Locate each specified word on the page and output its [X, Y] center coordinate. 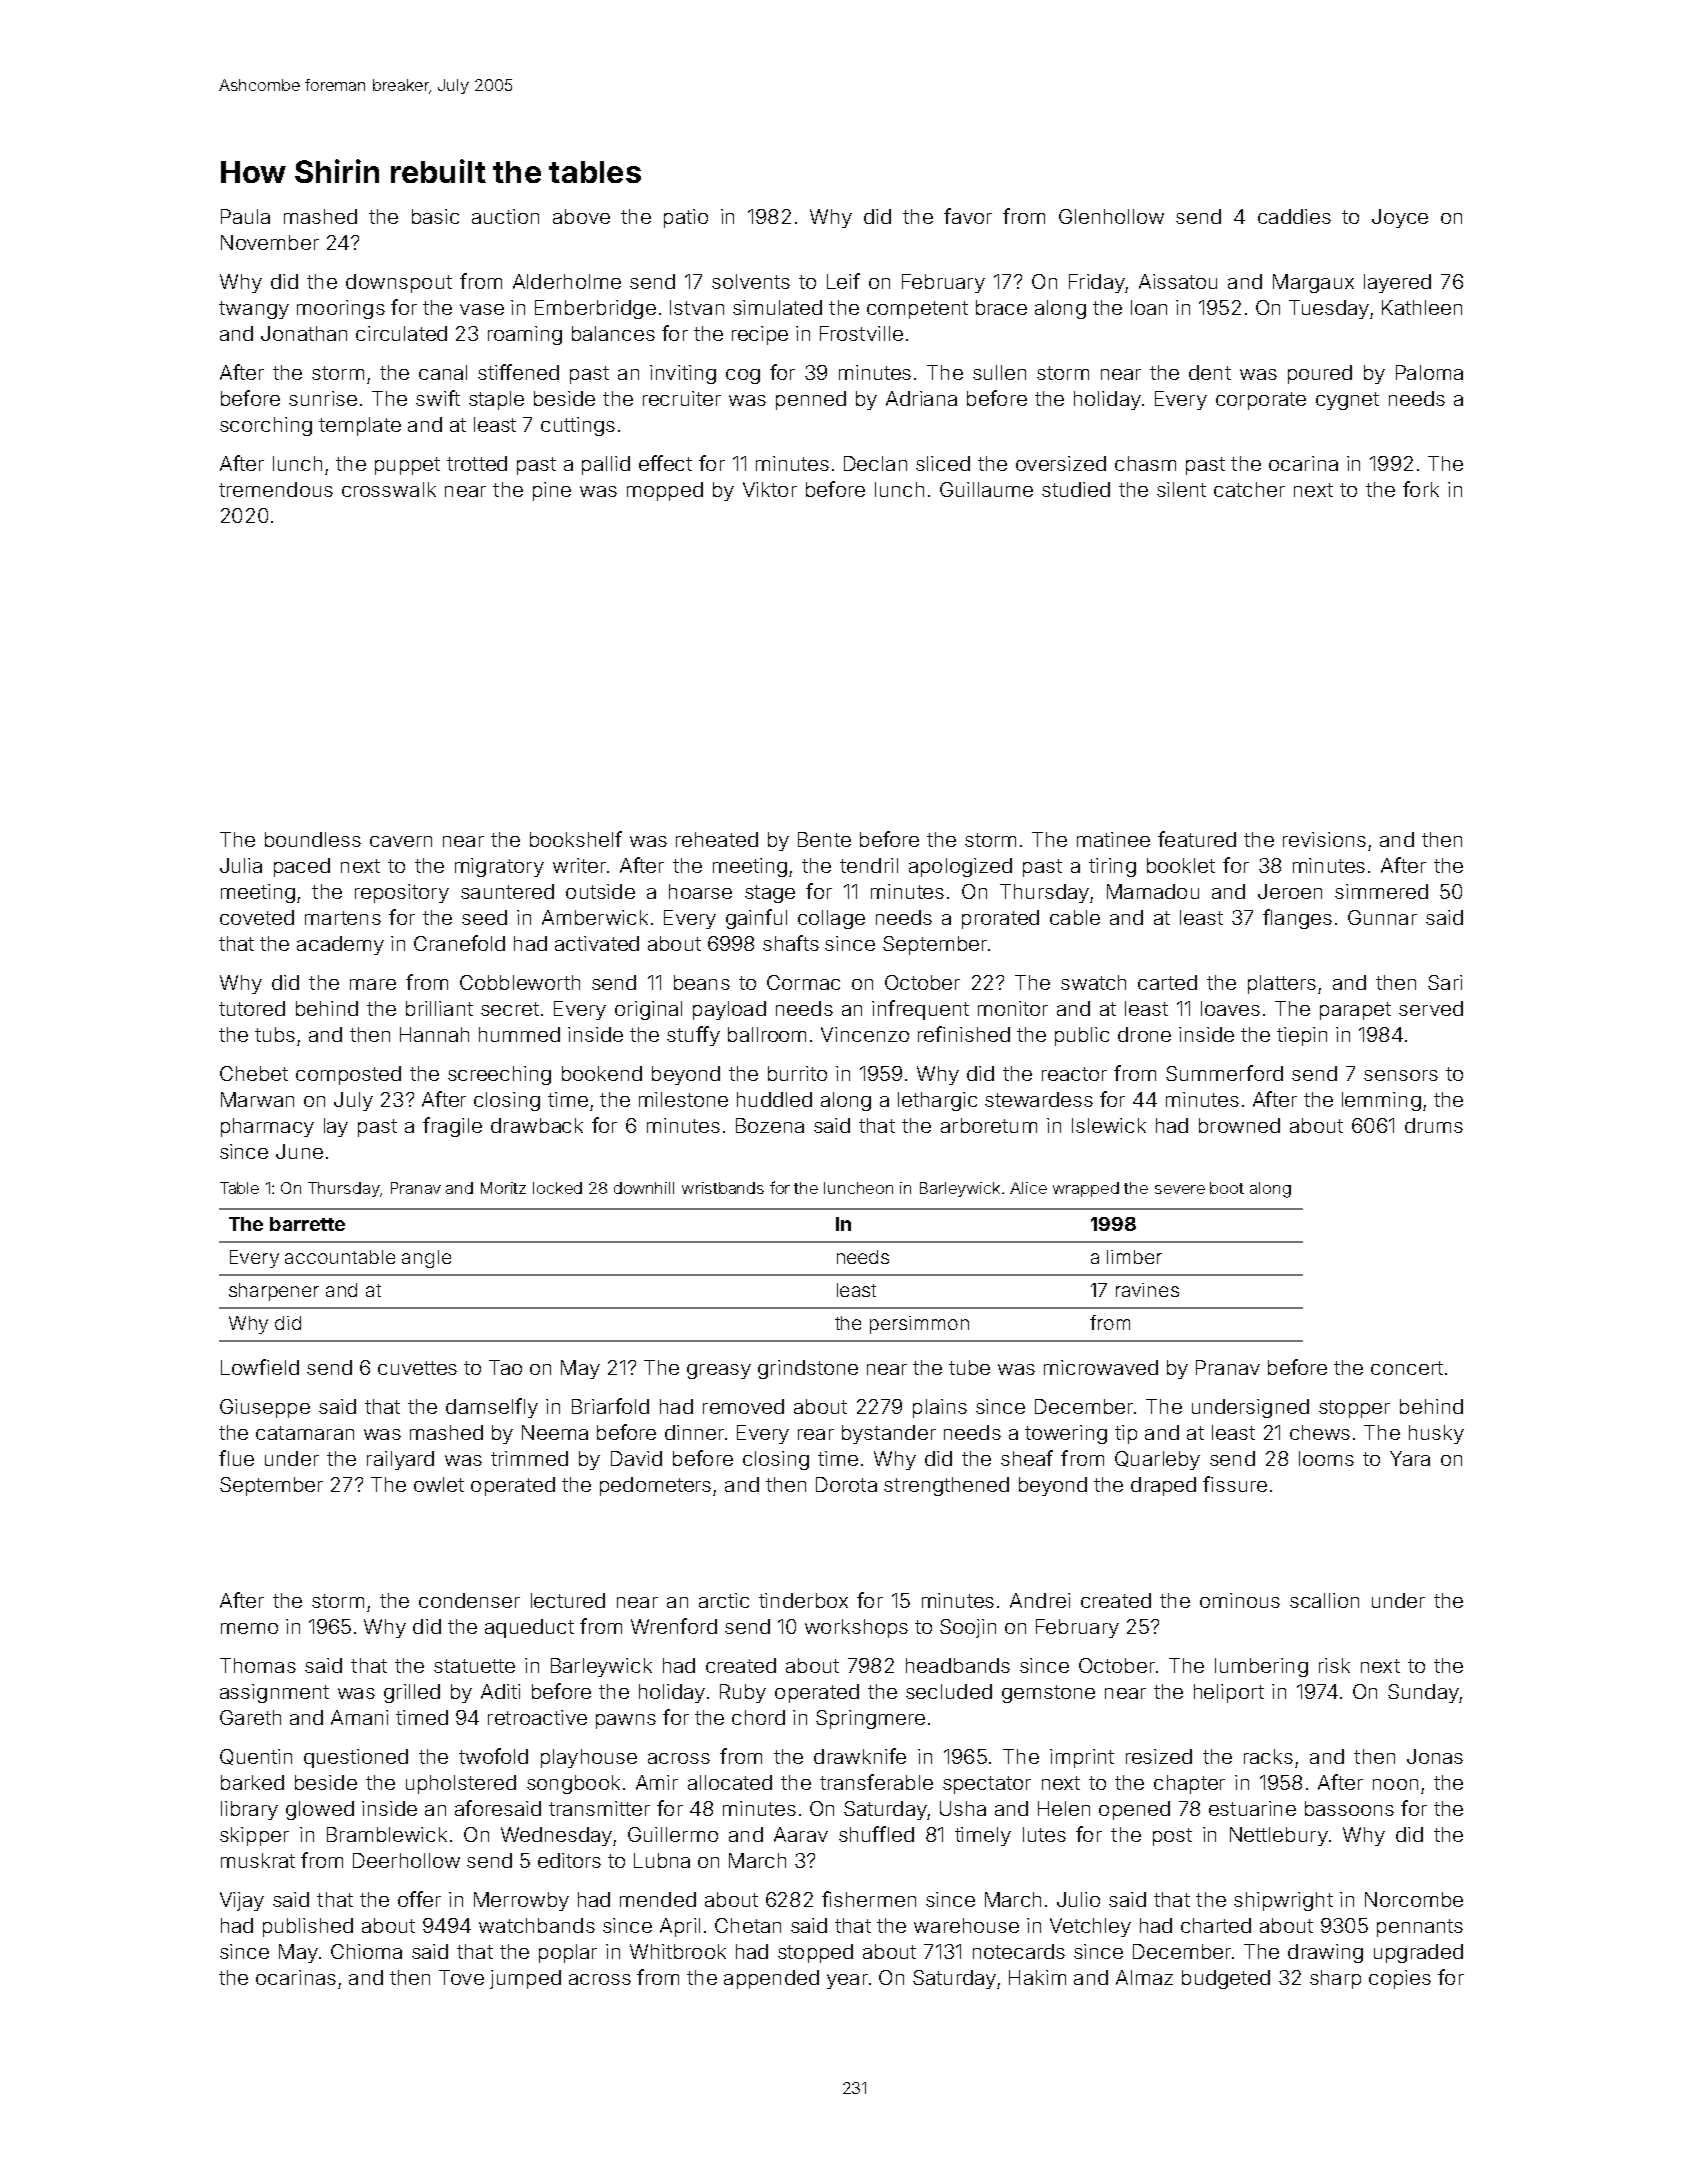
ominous [1240, 1600]
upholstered [461, 1784]
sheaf [1027, 1458]
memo [249, 1628]
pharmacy [267, 1127]
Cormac [803, 982]
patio [686, 218]
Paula [245, 216]
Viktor [770, 489]
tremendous [276, 489]
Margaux [1313, 283]
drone [1144, 1034]
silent [1181, 489]
